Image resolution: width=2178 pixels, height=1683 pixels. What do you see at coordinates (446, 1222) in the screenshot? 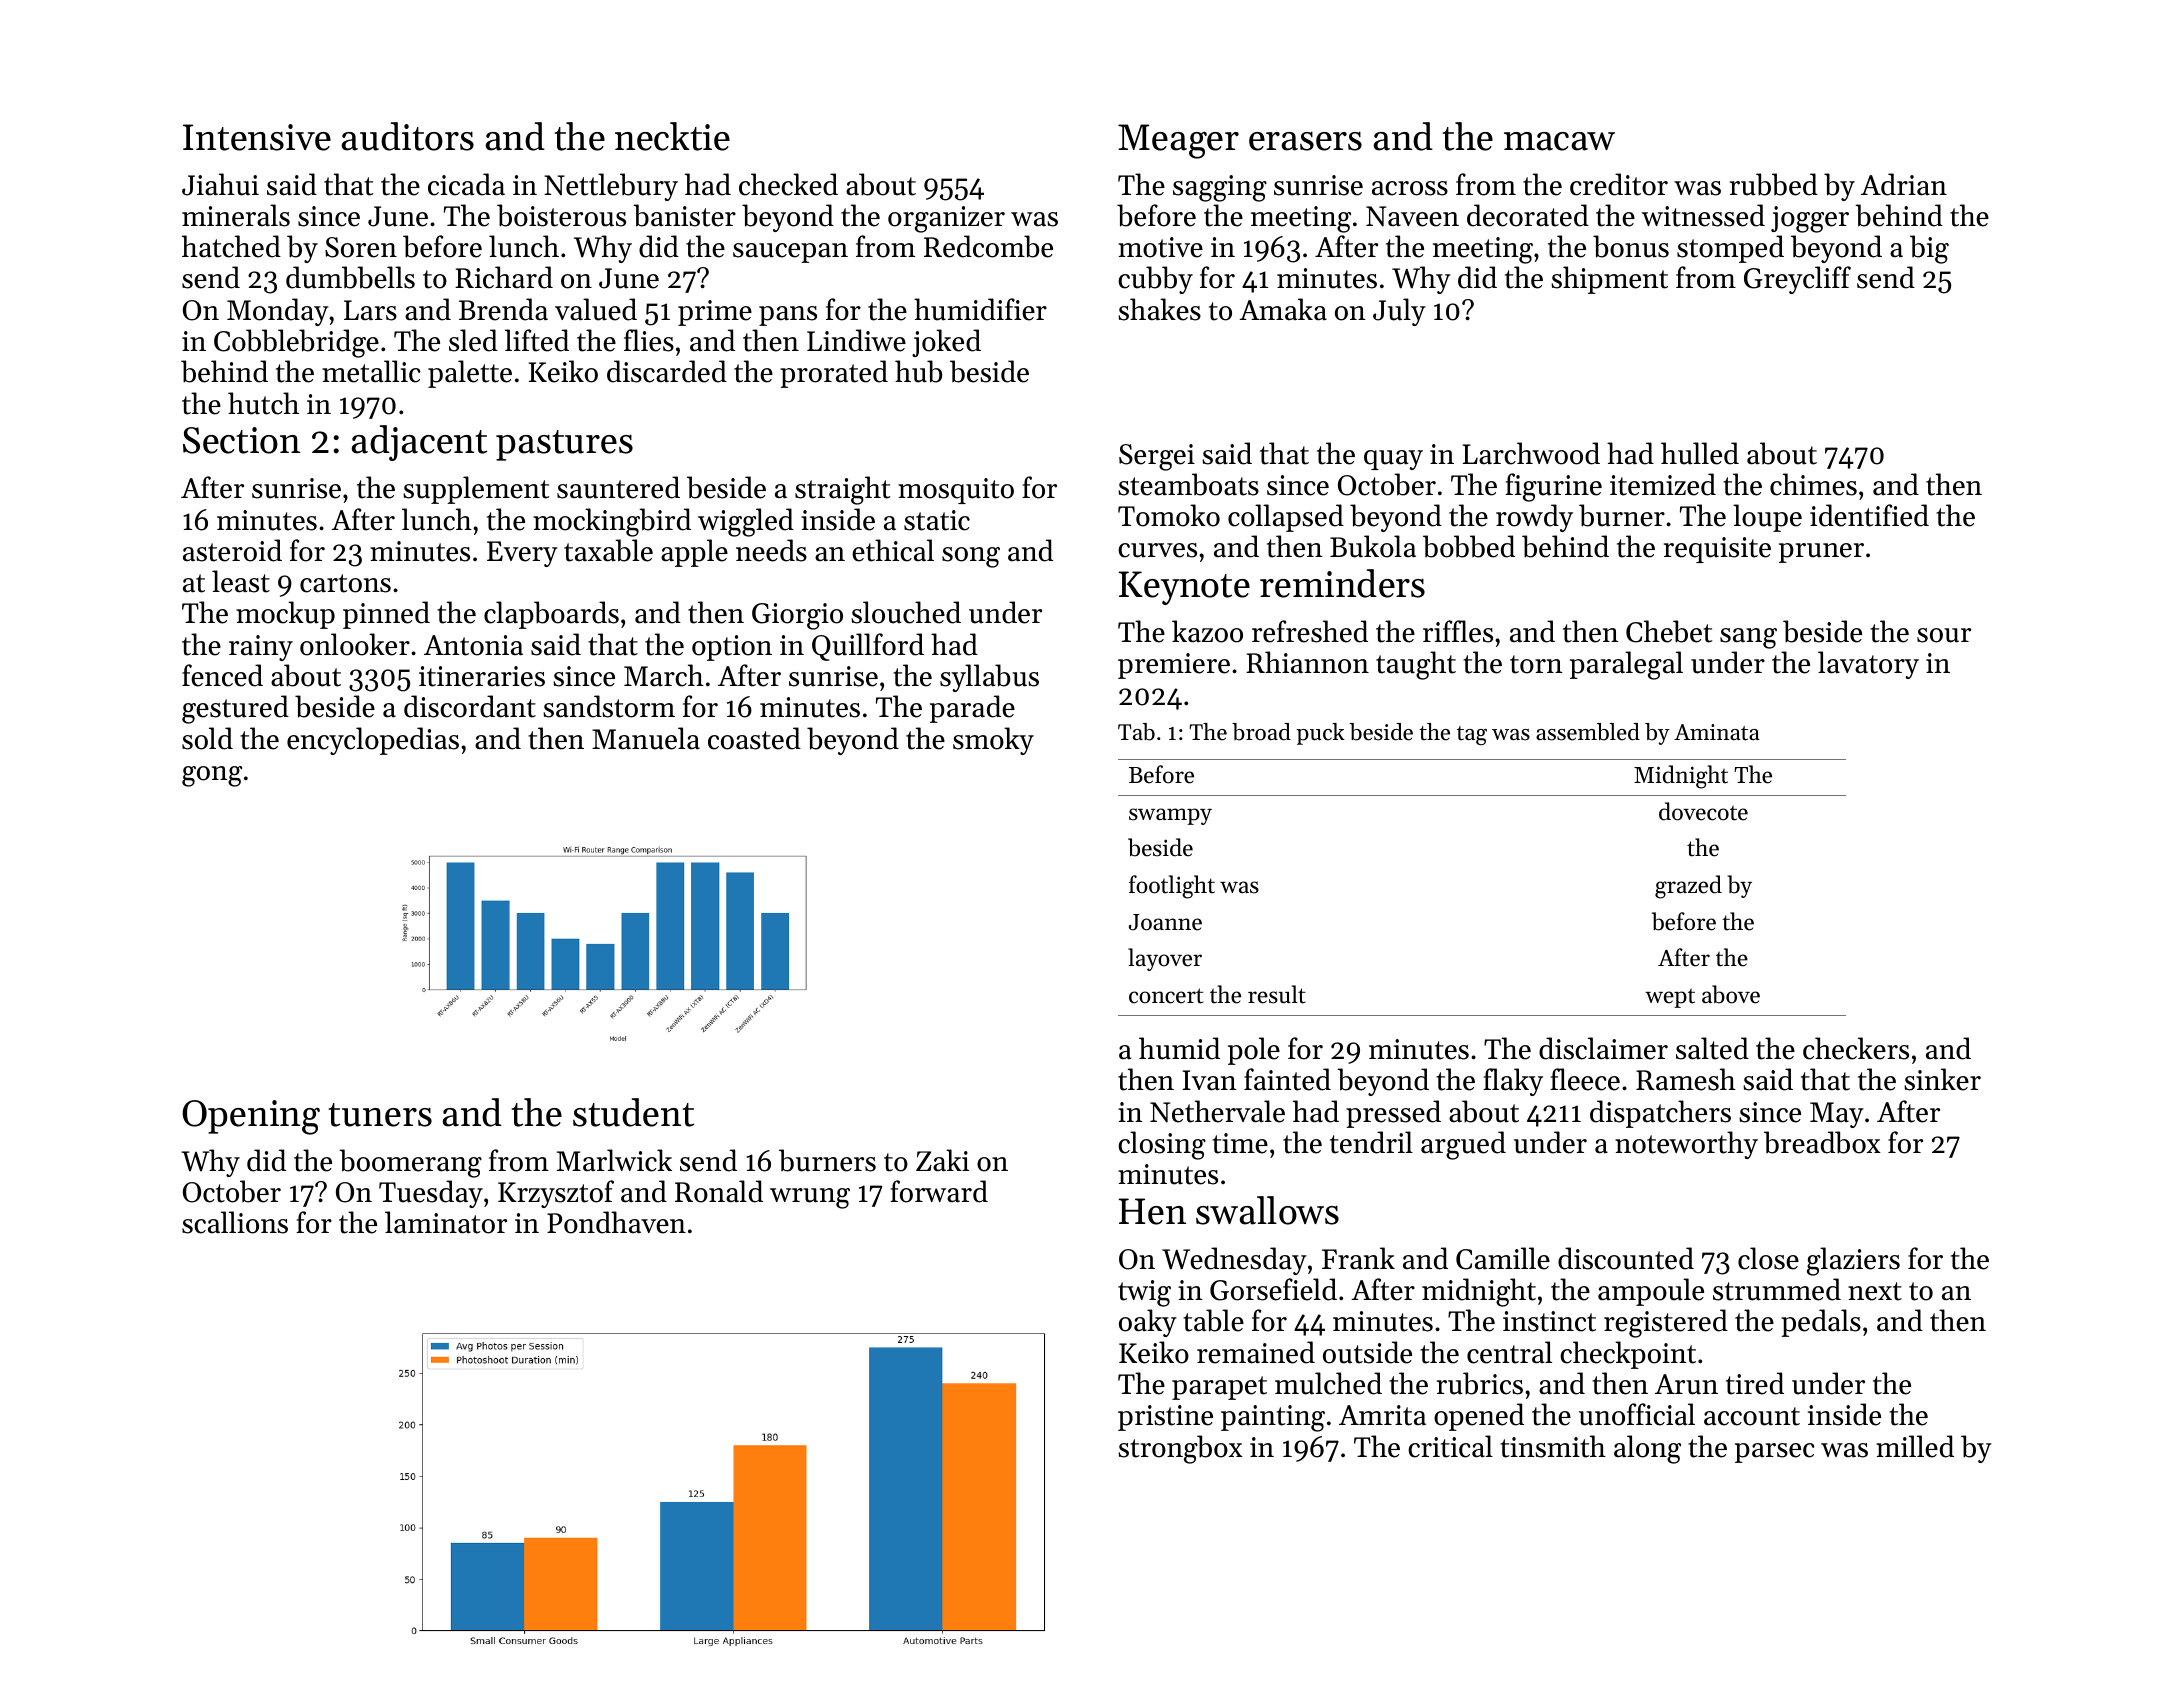
I see `laminator` at bounding box center [446, 1222].
